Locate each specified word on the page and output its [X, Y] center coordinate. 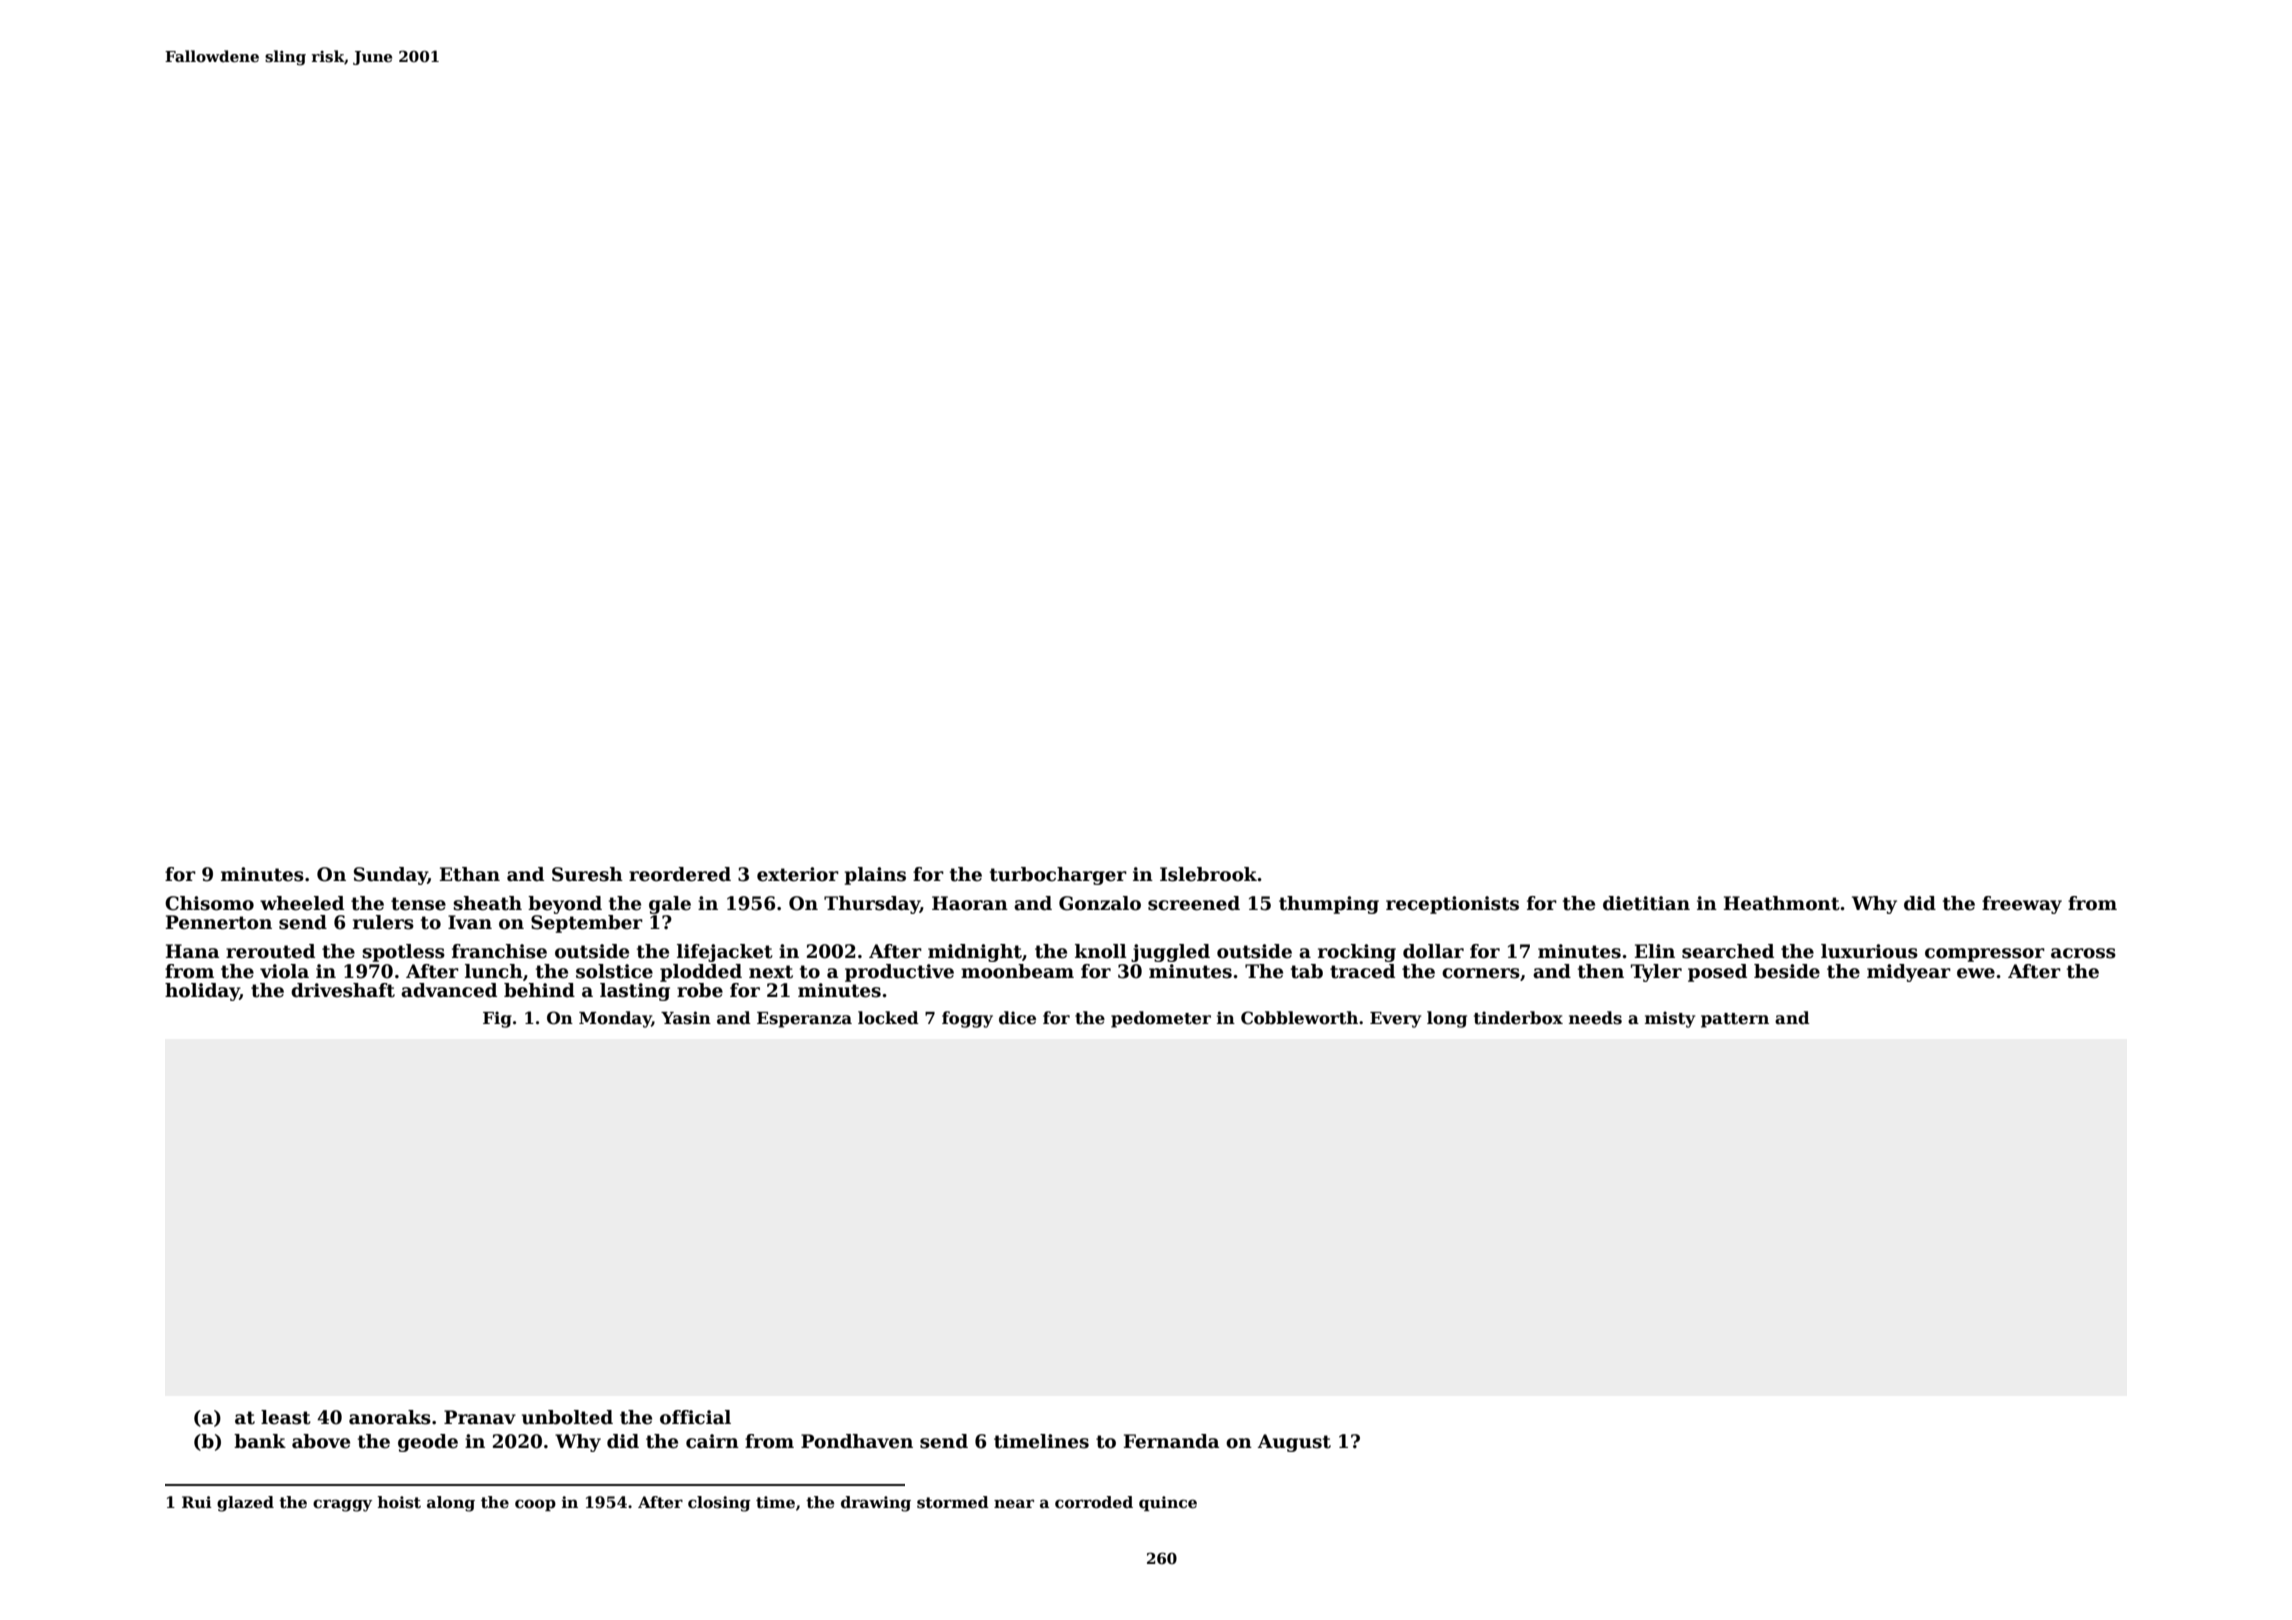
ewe [1976, 973]
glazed [245, 1504]
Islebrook [1209, 874]
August [1294, 1443]
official [695, 1417]
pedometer [1161, 1019]
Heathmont [1782, 903]
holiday [202, 992]
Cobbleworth [1299, 1018]
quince [1168, 1503]
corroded [1094, 1502]
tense [418, 904]
